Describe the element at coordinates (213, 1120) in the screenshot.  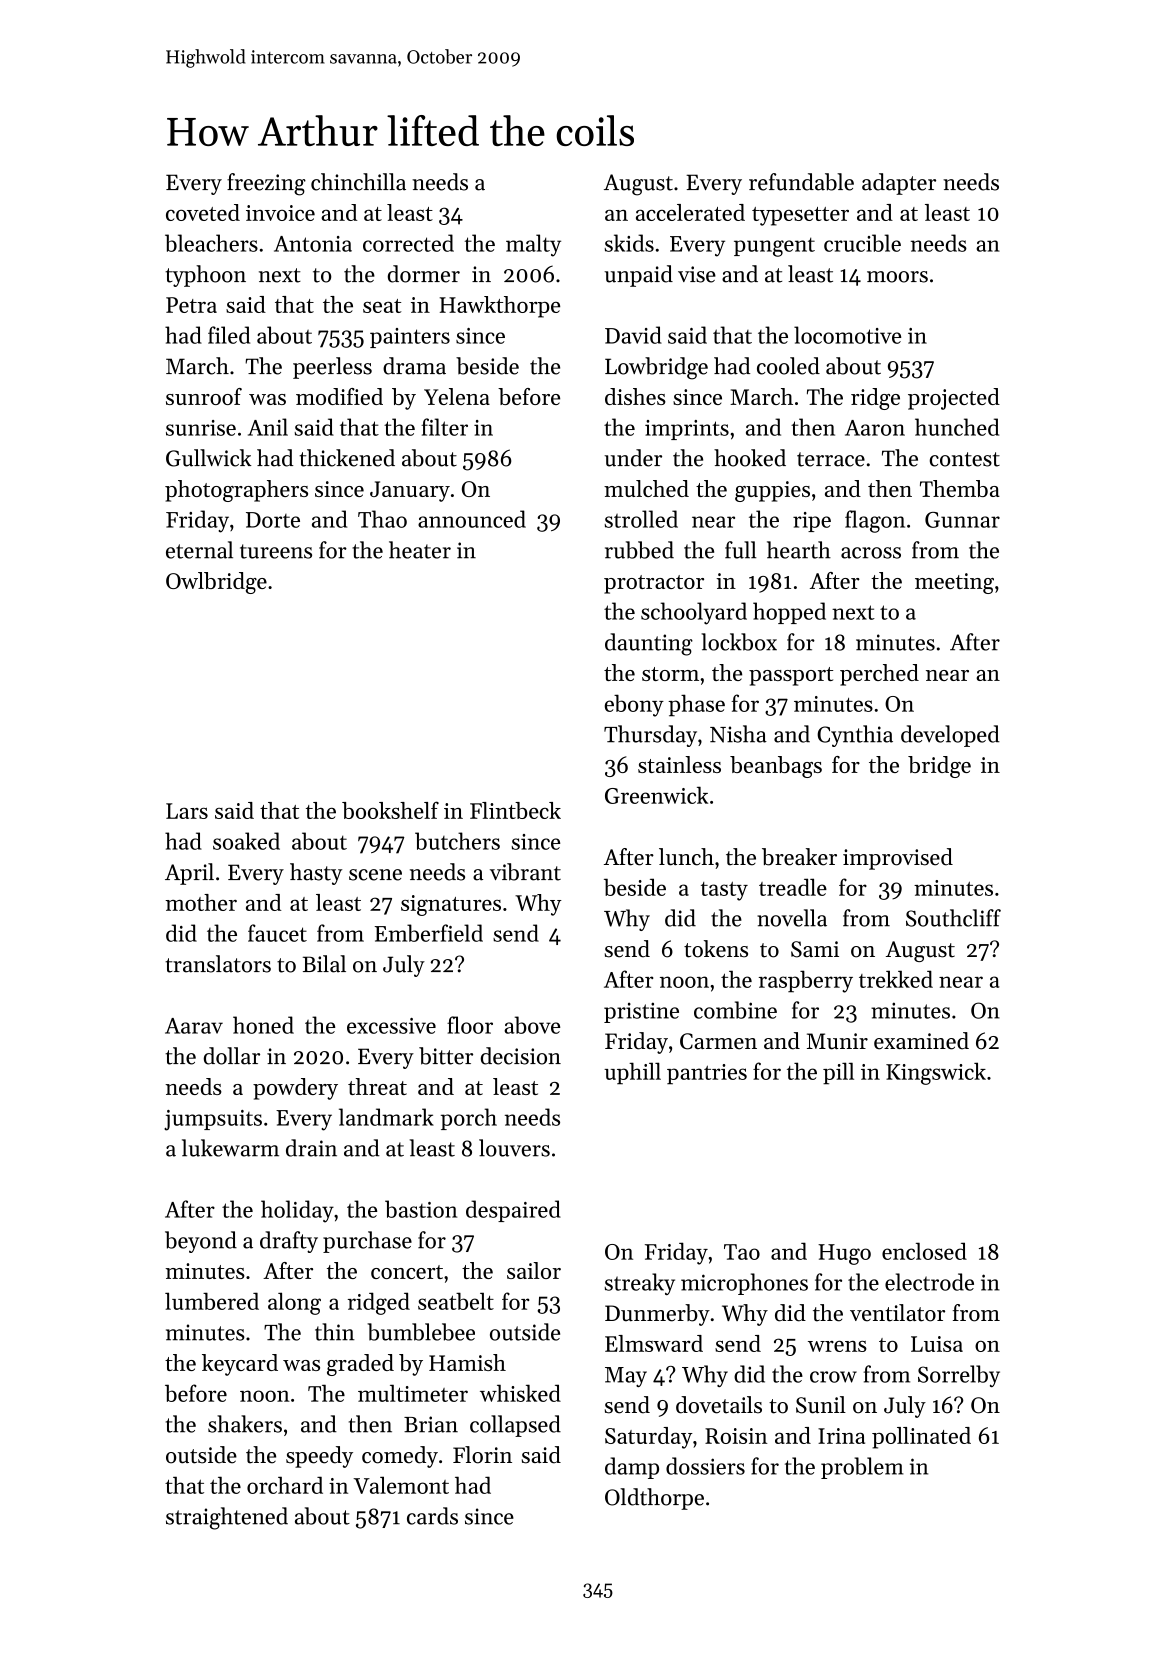
I see `jumpsuits` at that location.
